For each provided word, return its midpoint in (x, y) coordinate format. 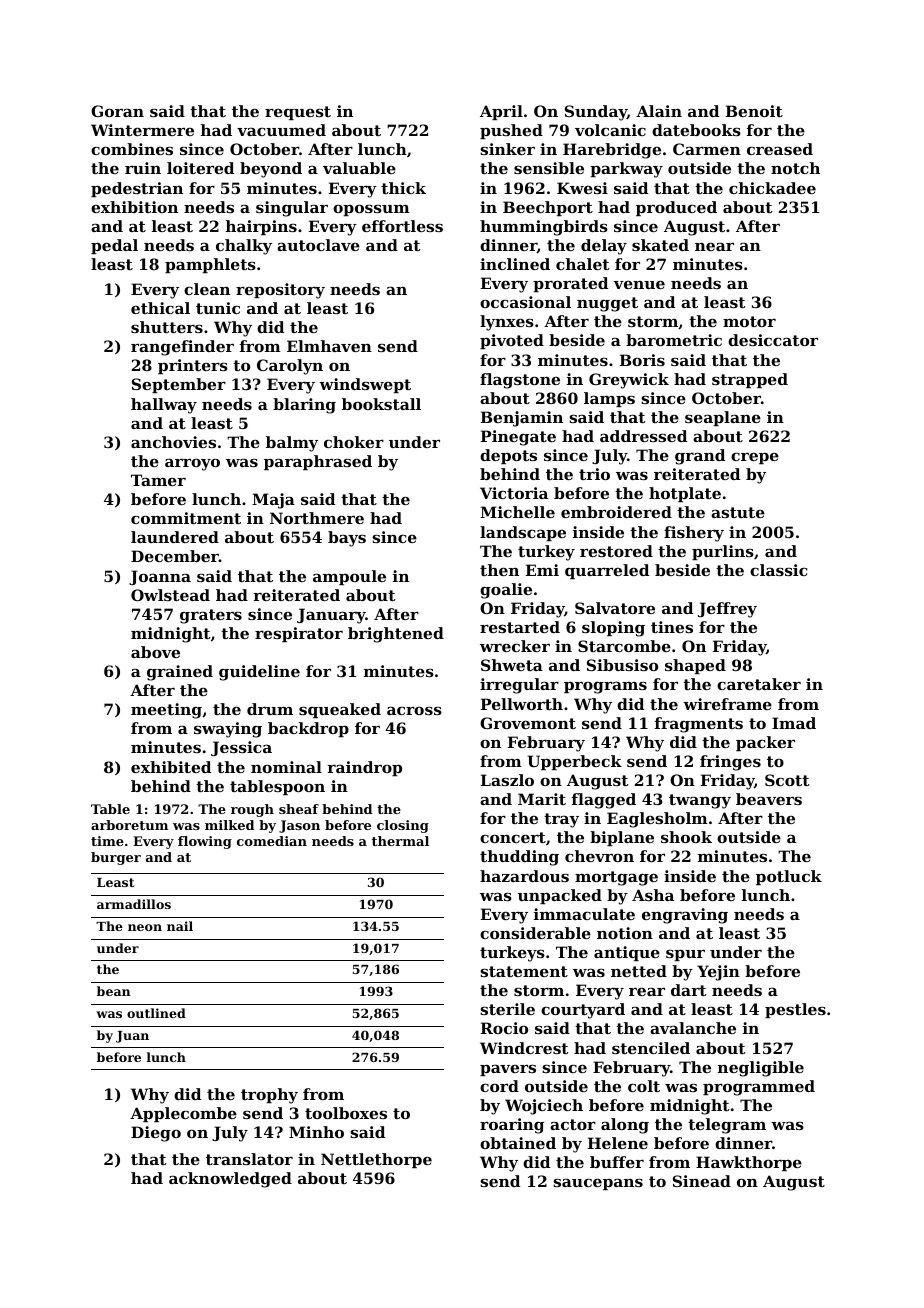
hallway (164, 406)
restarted (520, 627)
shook (686, 837)
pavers (508, 1070)
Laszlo (507, 780)
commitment (186, 518)
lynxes (507, 323)
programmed (759, 1088)
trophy (269, 1096)
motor (749, 321)
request (298, 113)
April (501, 112)
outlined (156, 1013)
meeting (166, 711)
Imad (794, 723)
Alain (659, 111)
